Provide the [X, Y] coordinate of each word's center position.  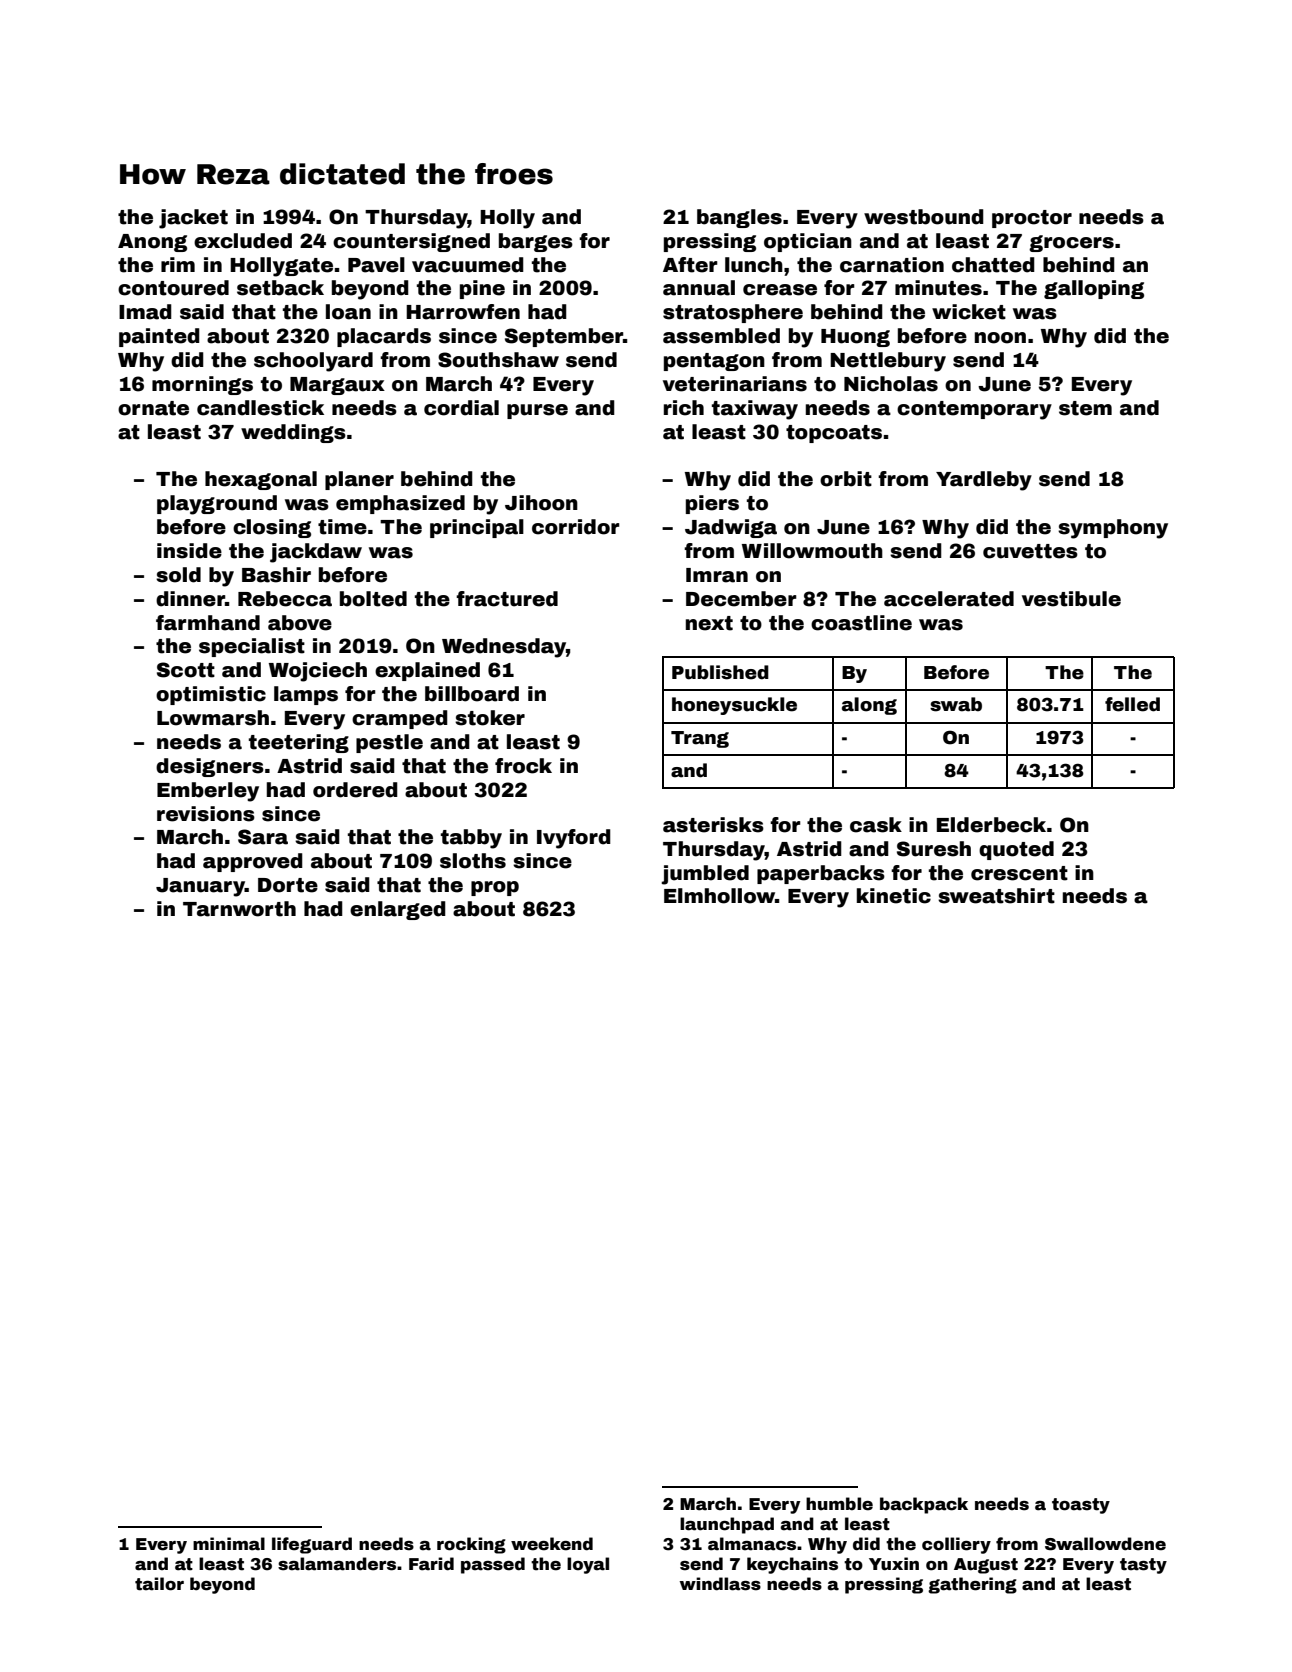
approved [253, 862]
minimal [229, 1544]
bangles [739, 218]
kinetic [894, 896]
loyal [588, 1565]
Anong [152, 243]
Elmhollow [719, 896]
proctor [1032, 219]
